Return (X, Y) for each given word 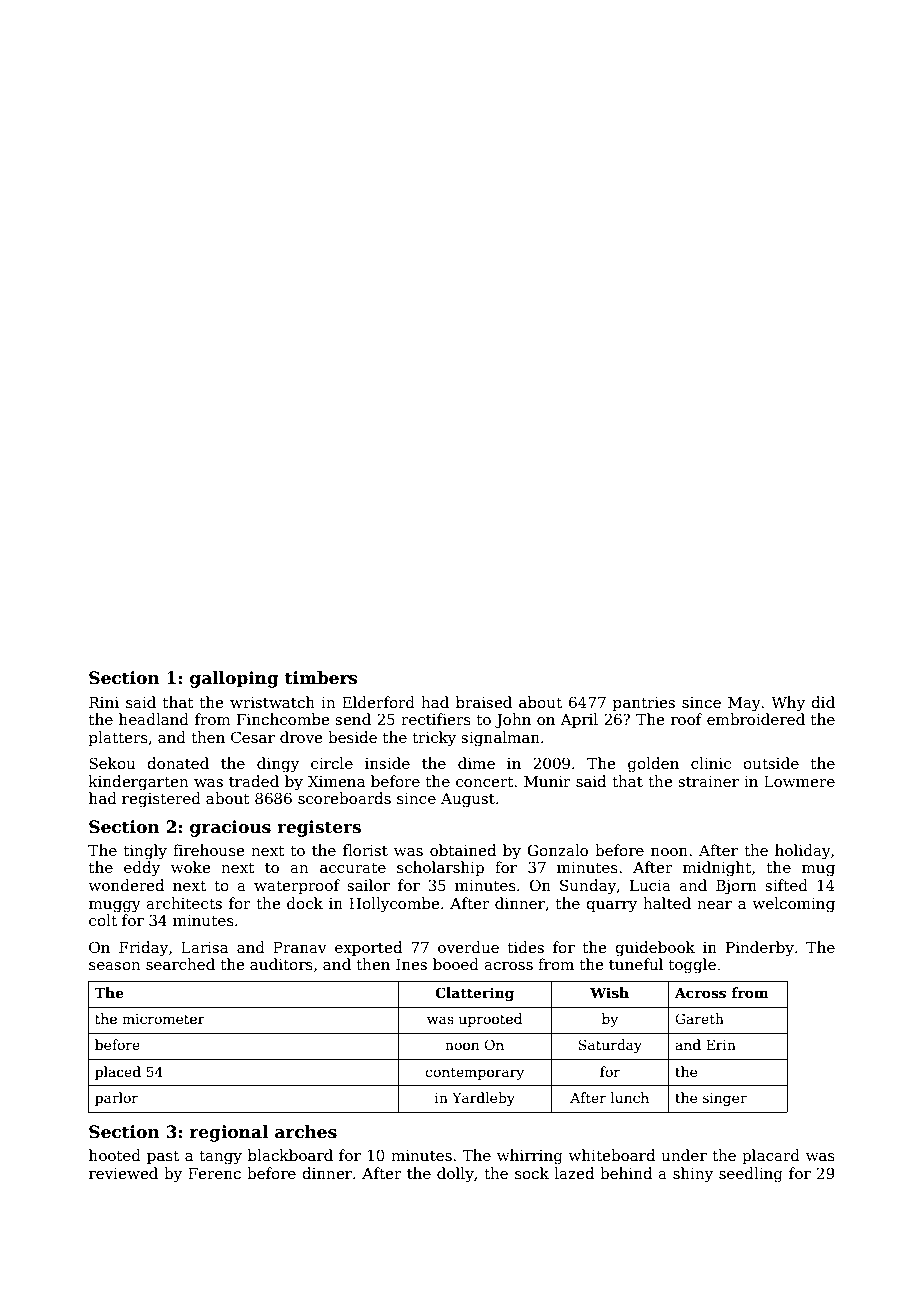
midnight (717, 869)
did (823, 702)
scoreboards (344, 798)
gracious (230, 828)
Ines (411, 964)
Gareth (699, 1018)
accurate (353, 868)
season (115, 966)
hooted (115, 1155)
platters (118, 738)
